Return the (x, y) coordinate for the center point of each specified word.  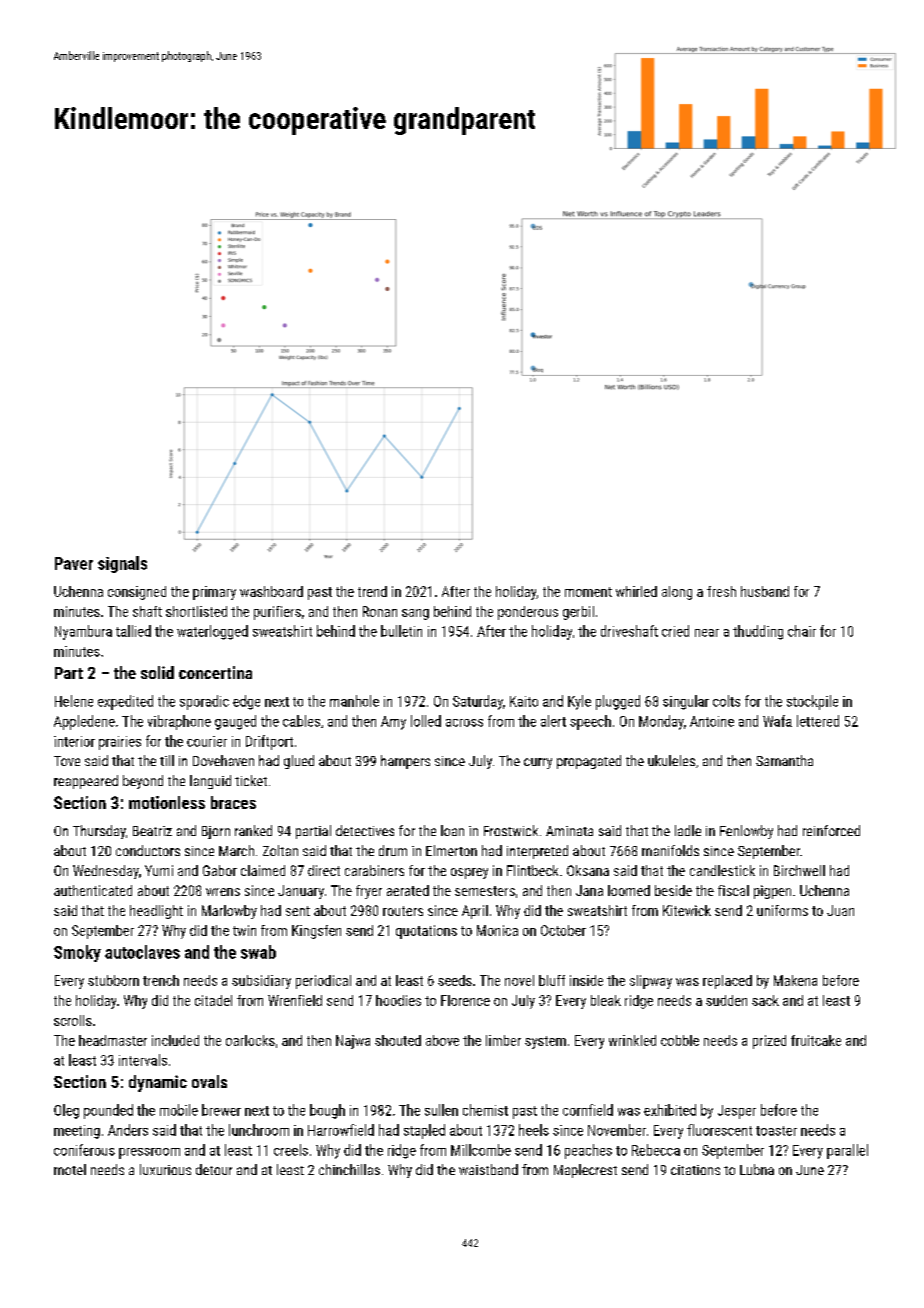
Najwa (353, 1042)
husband (765, 591)
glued (299, 762)
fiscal (733, 890)
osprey (469, 873)
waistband (488, 1169)
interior (74, 741)
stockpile (812, 702)
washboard (271, 591)
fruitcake (816, 1040)
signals (122, 564)
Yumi (159, 870)
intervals (143, 1060)
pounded (108, 1111)
